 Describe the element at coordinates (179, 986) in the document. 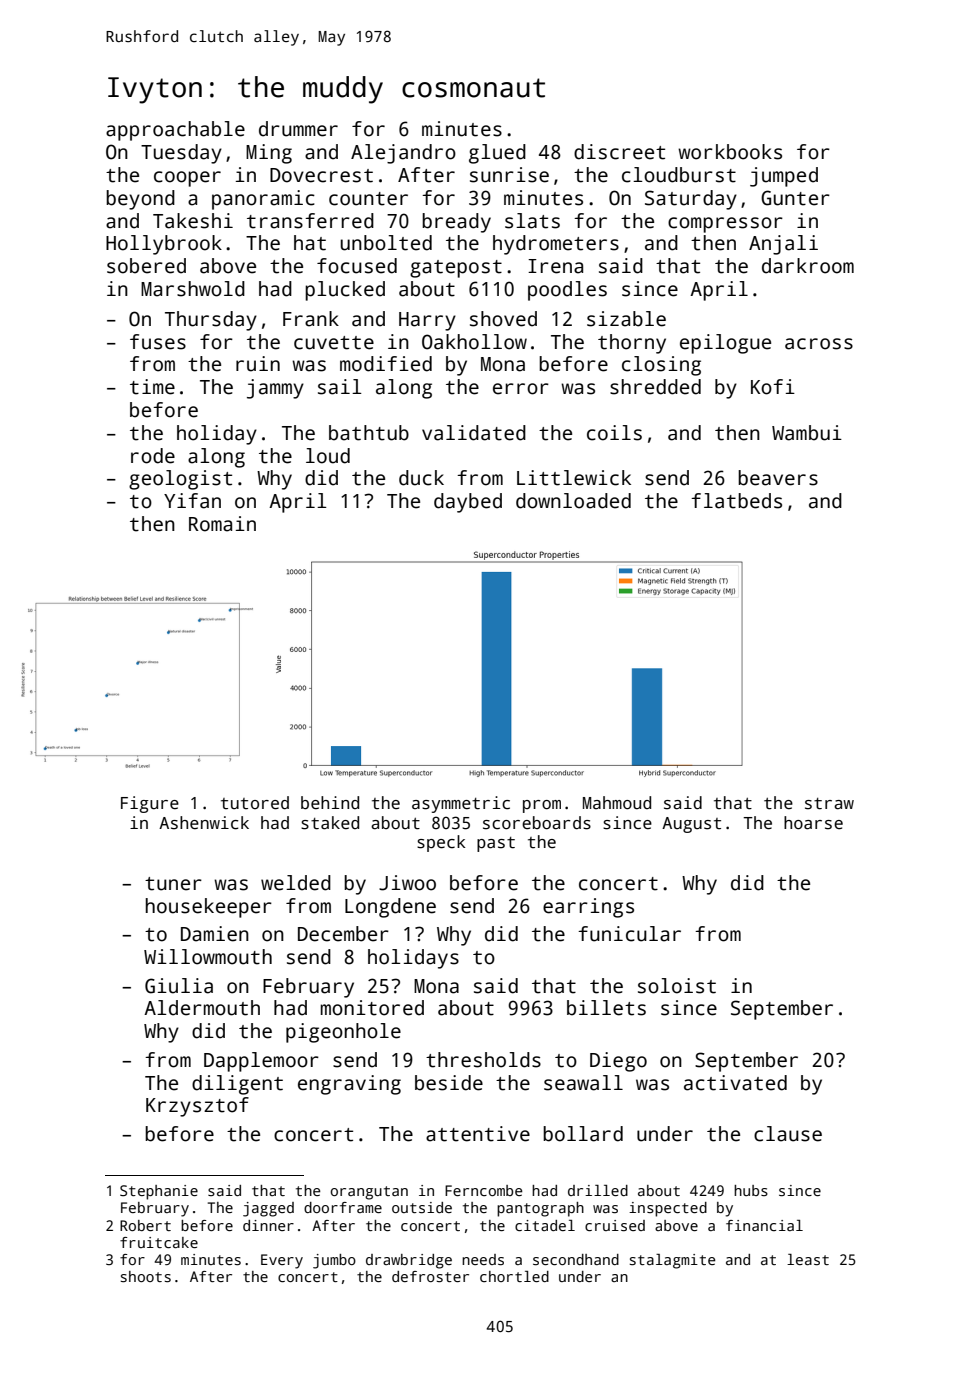

I see `Giulia` at that location.
